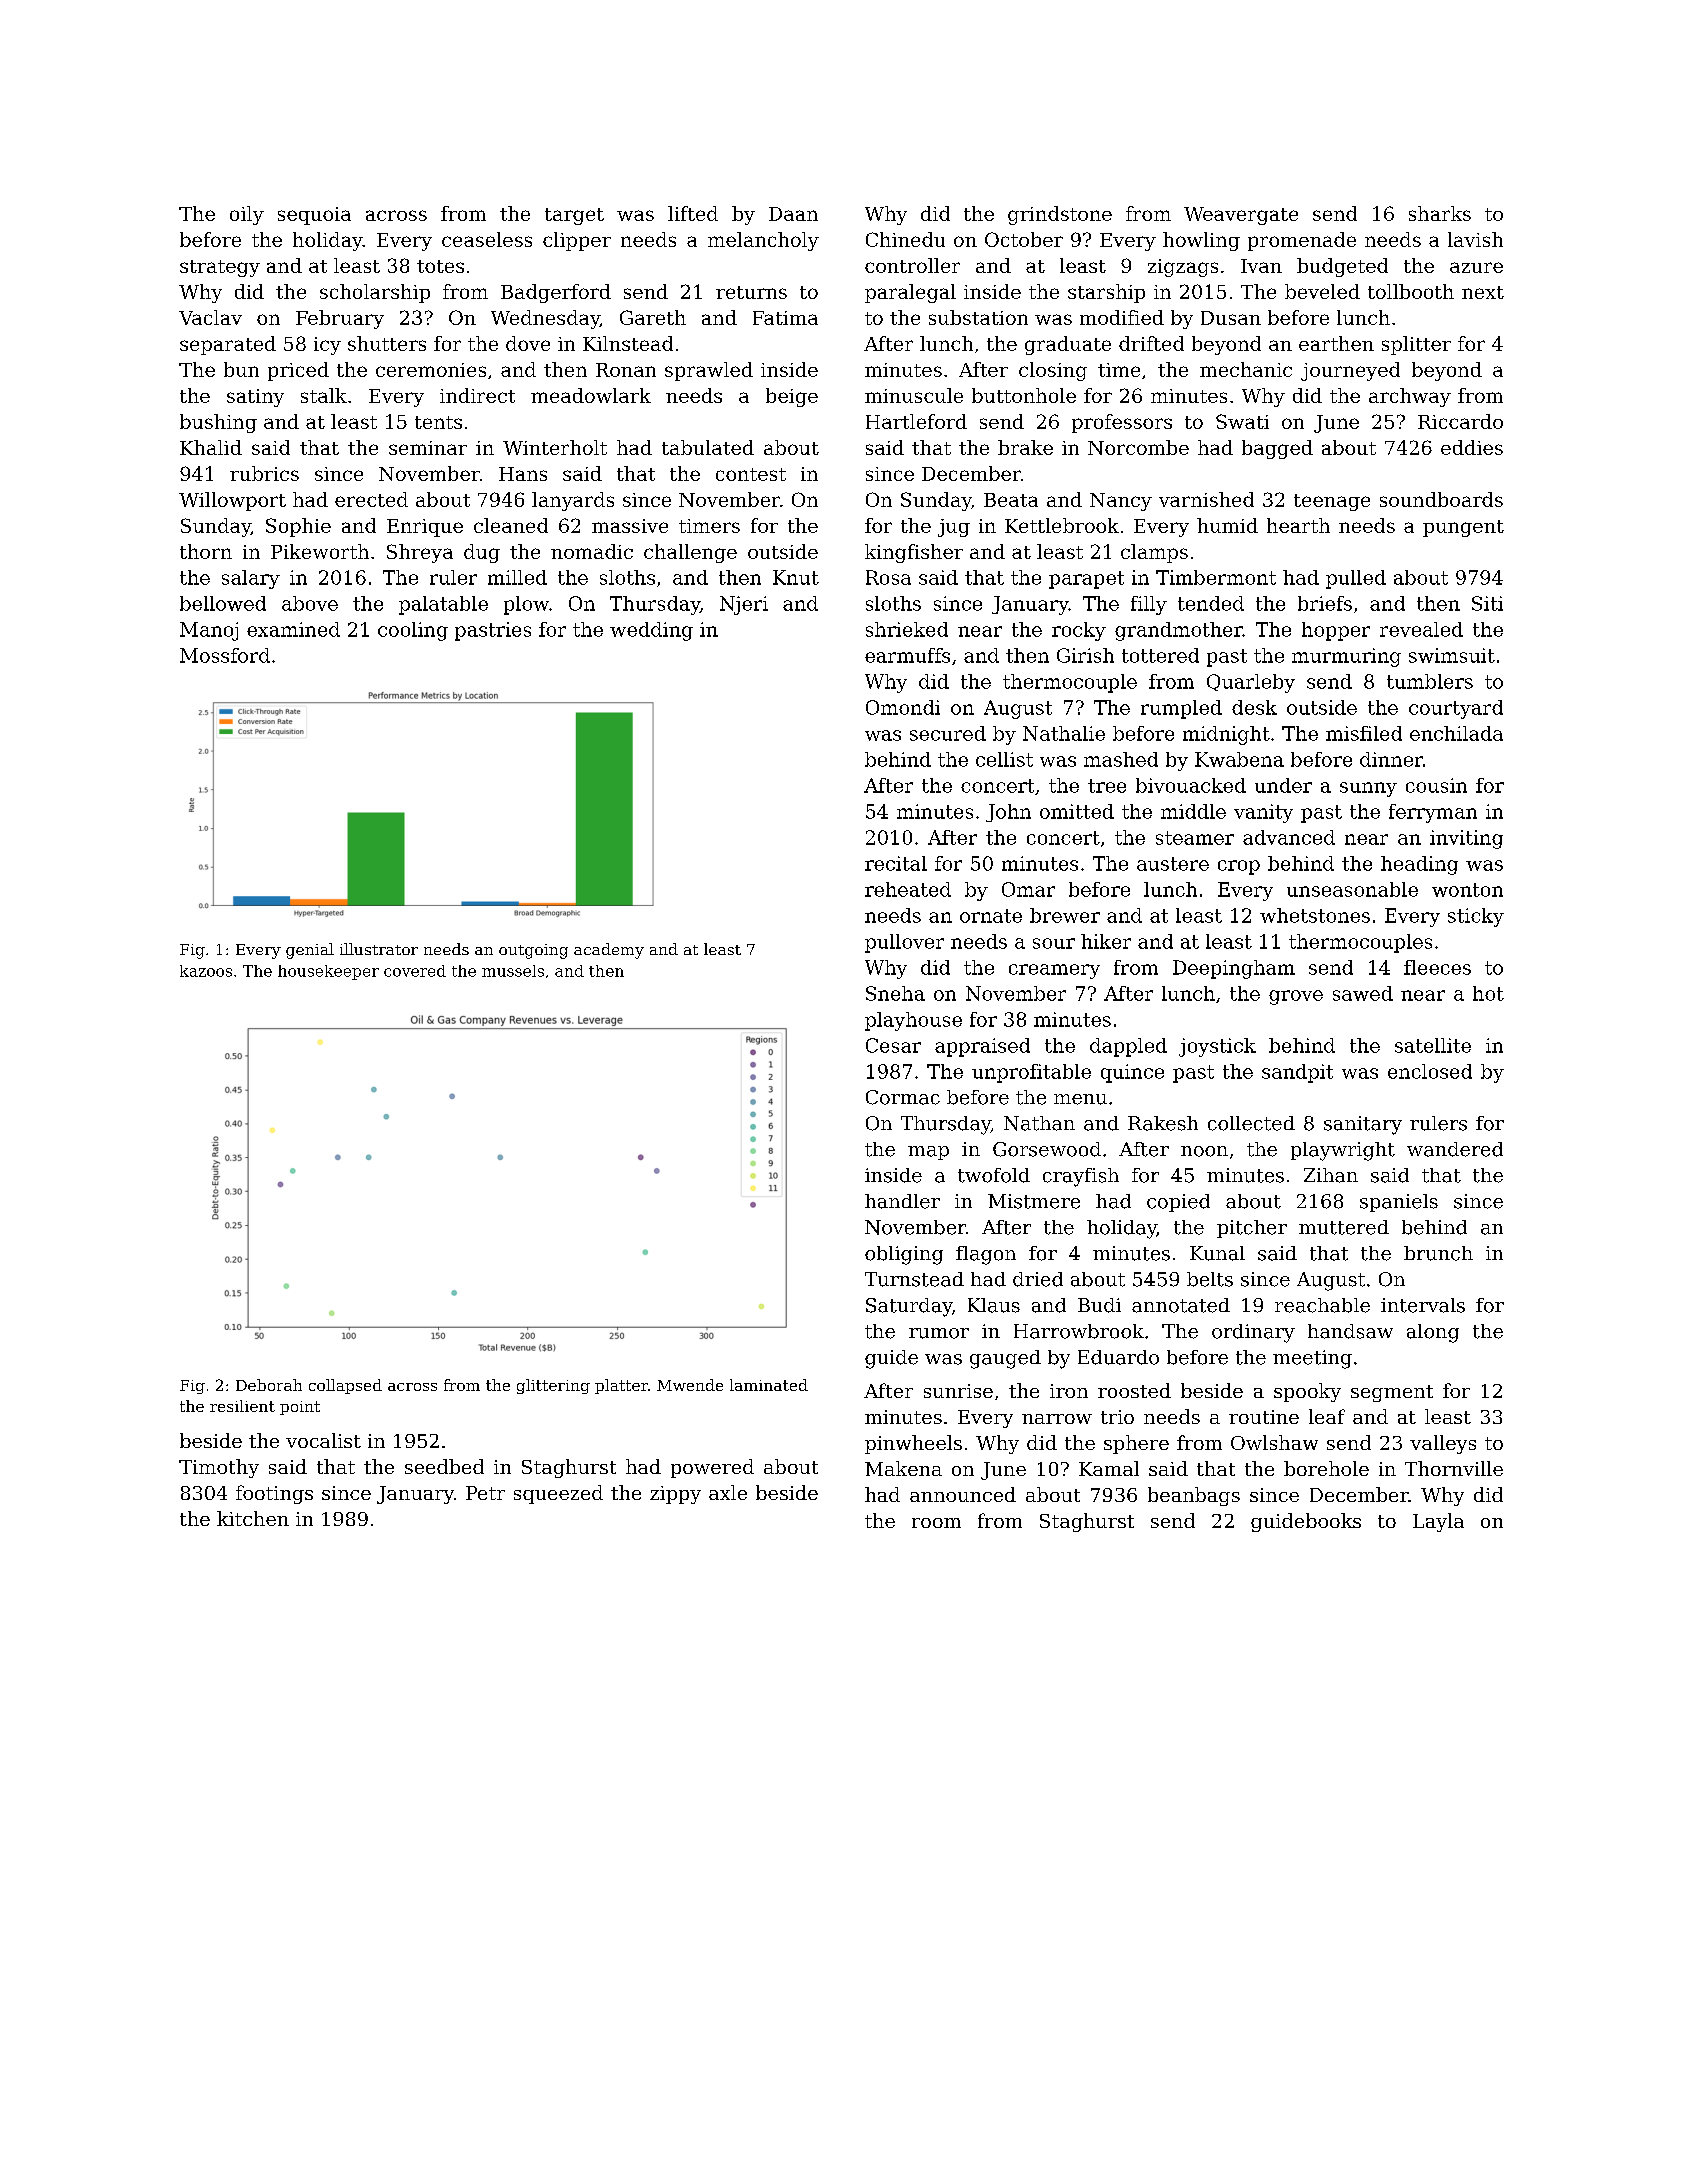 The width and height of the image is (1683, 2178). Describe the element at coordinates (1476, 917) in the image. I see `sticky` at that location.
